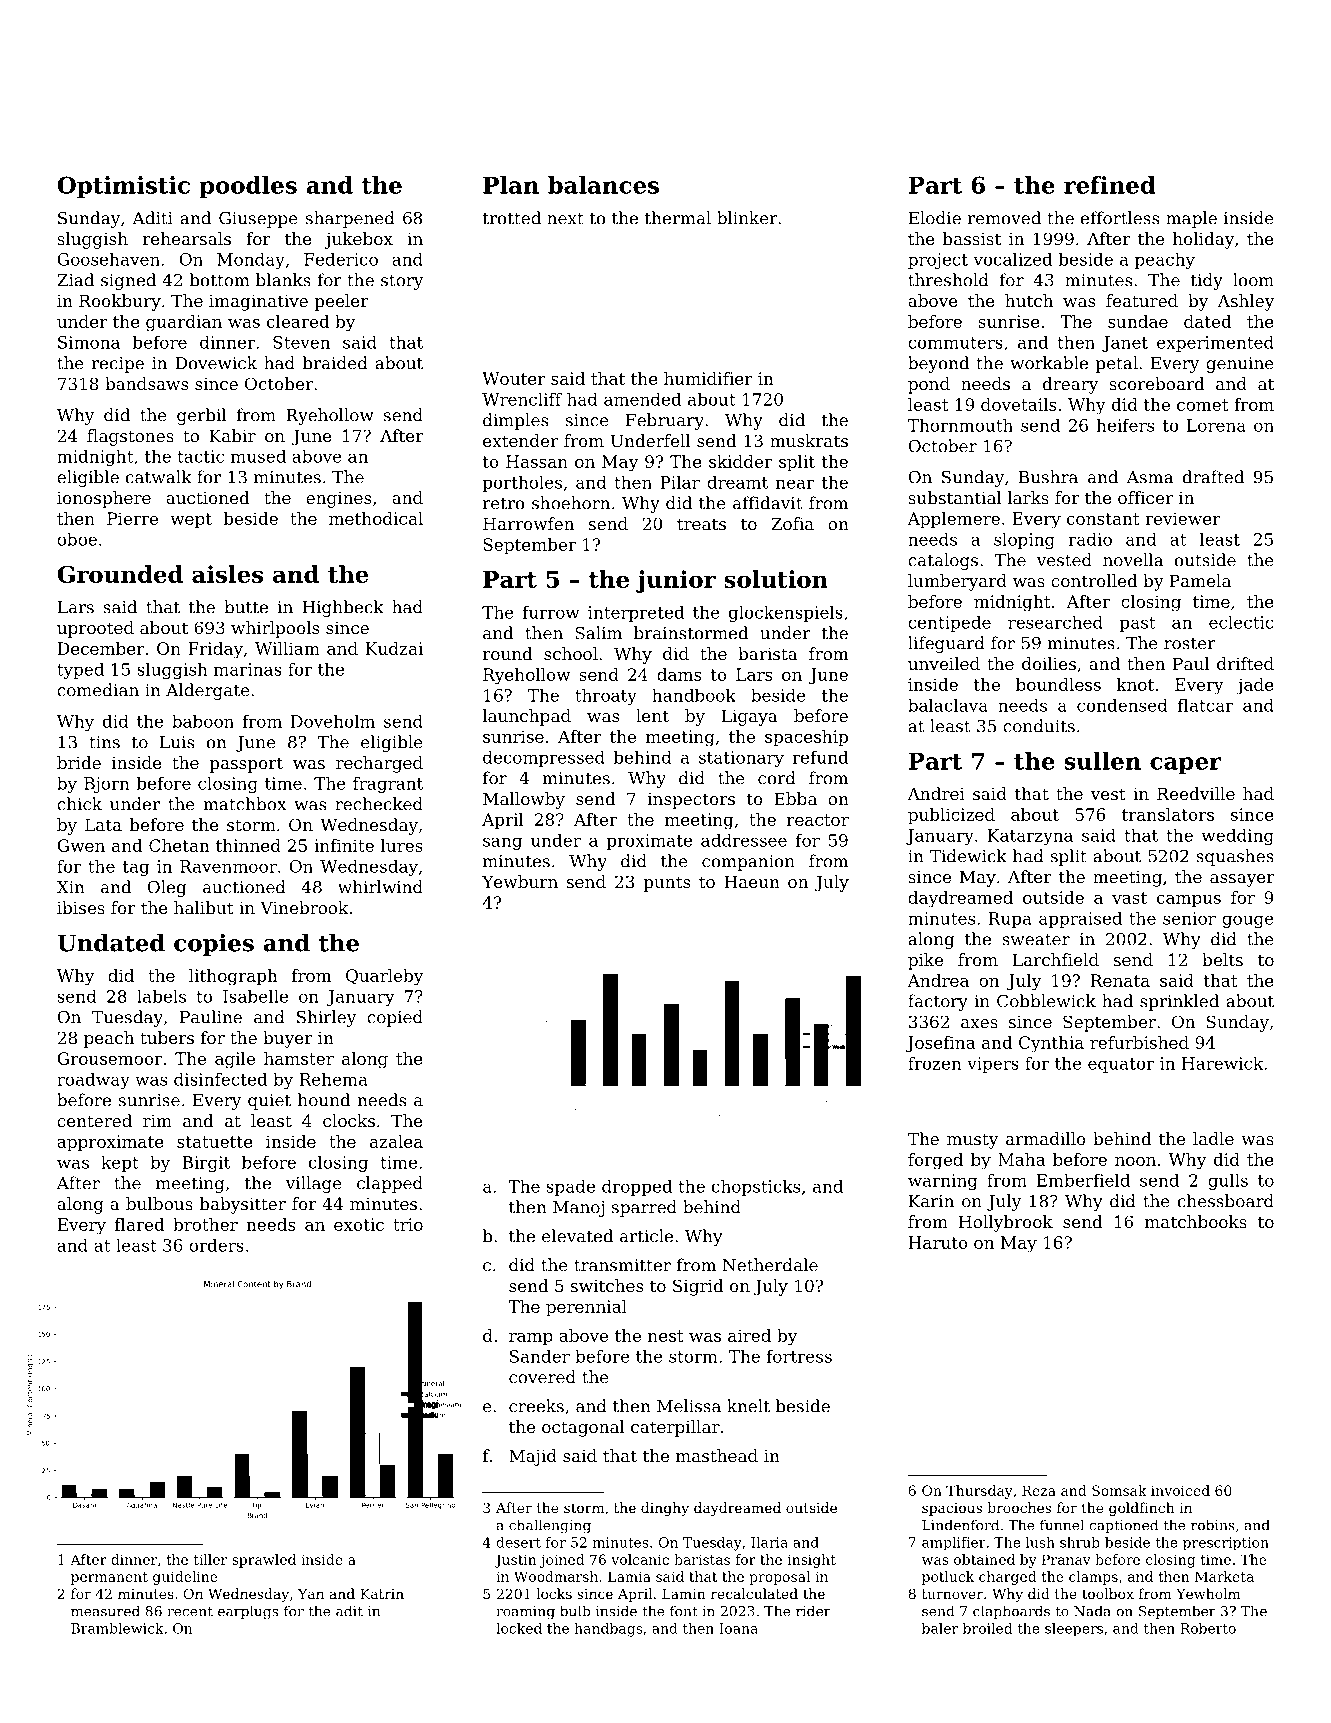 This screenshot has height=1723, width=1331. Describe the element at coordinates (1109, 185) in the screenshot. I see `refined` at that location.
